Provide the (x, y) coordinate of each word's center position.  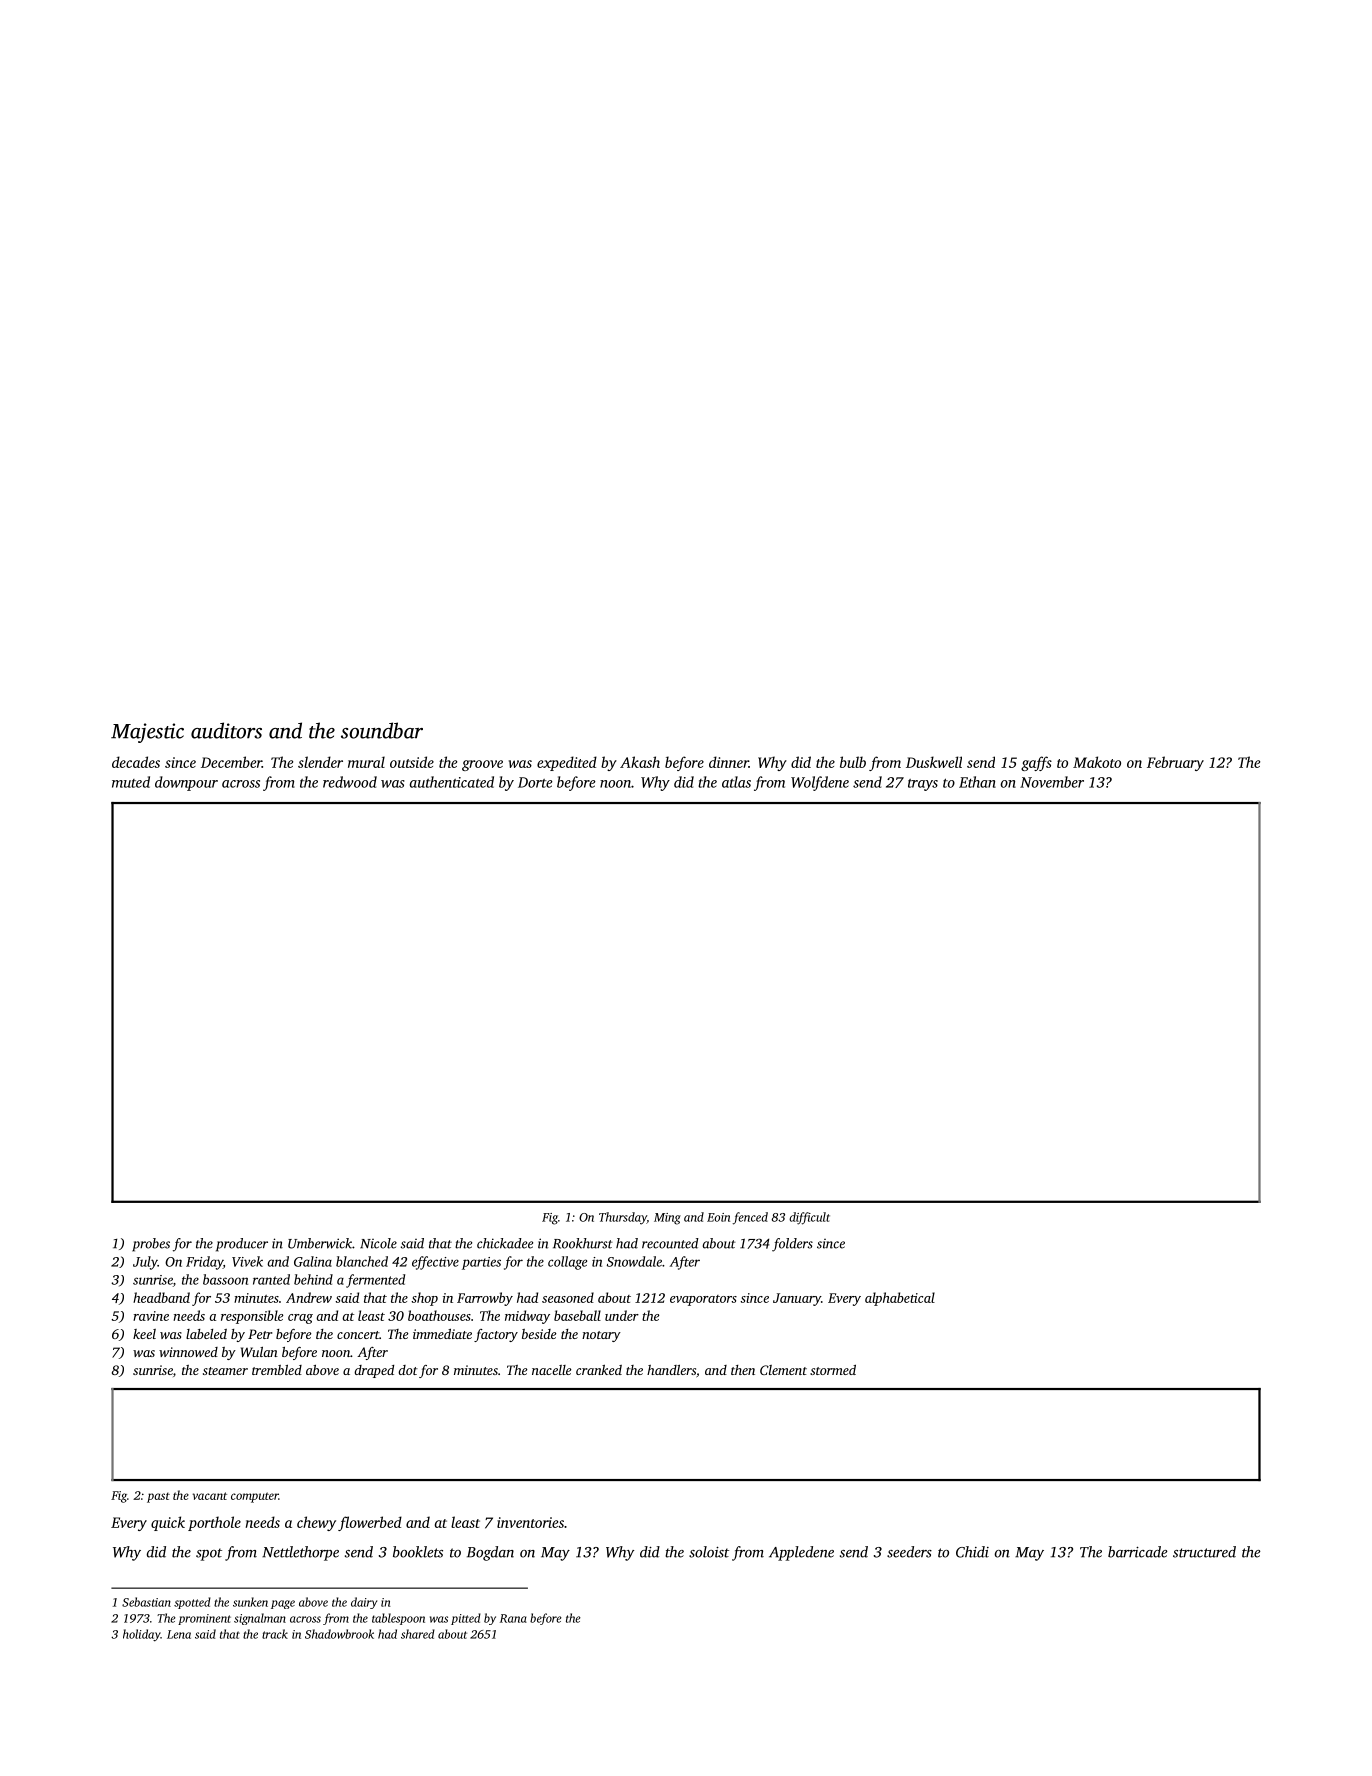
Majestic (147, 733)
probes (151, 1245)
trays (923, 785)
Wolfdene (820, 783)
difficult (809, 1218)
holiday (141, 1635)
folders (792, 1245)
